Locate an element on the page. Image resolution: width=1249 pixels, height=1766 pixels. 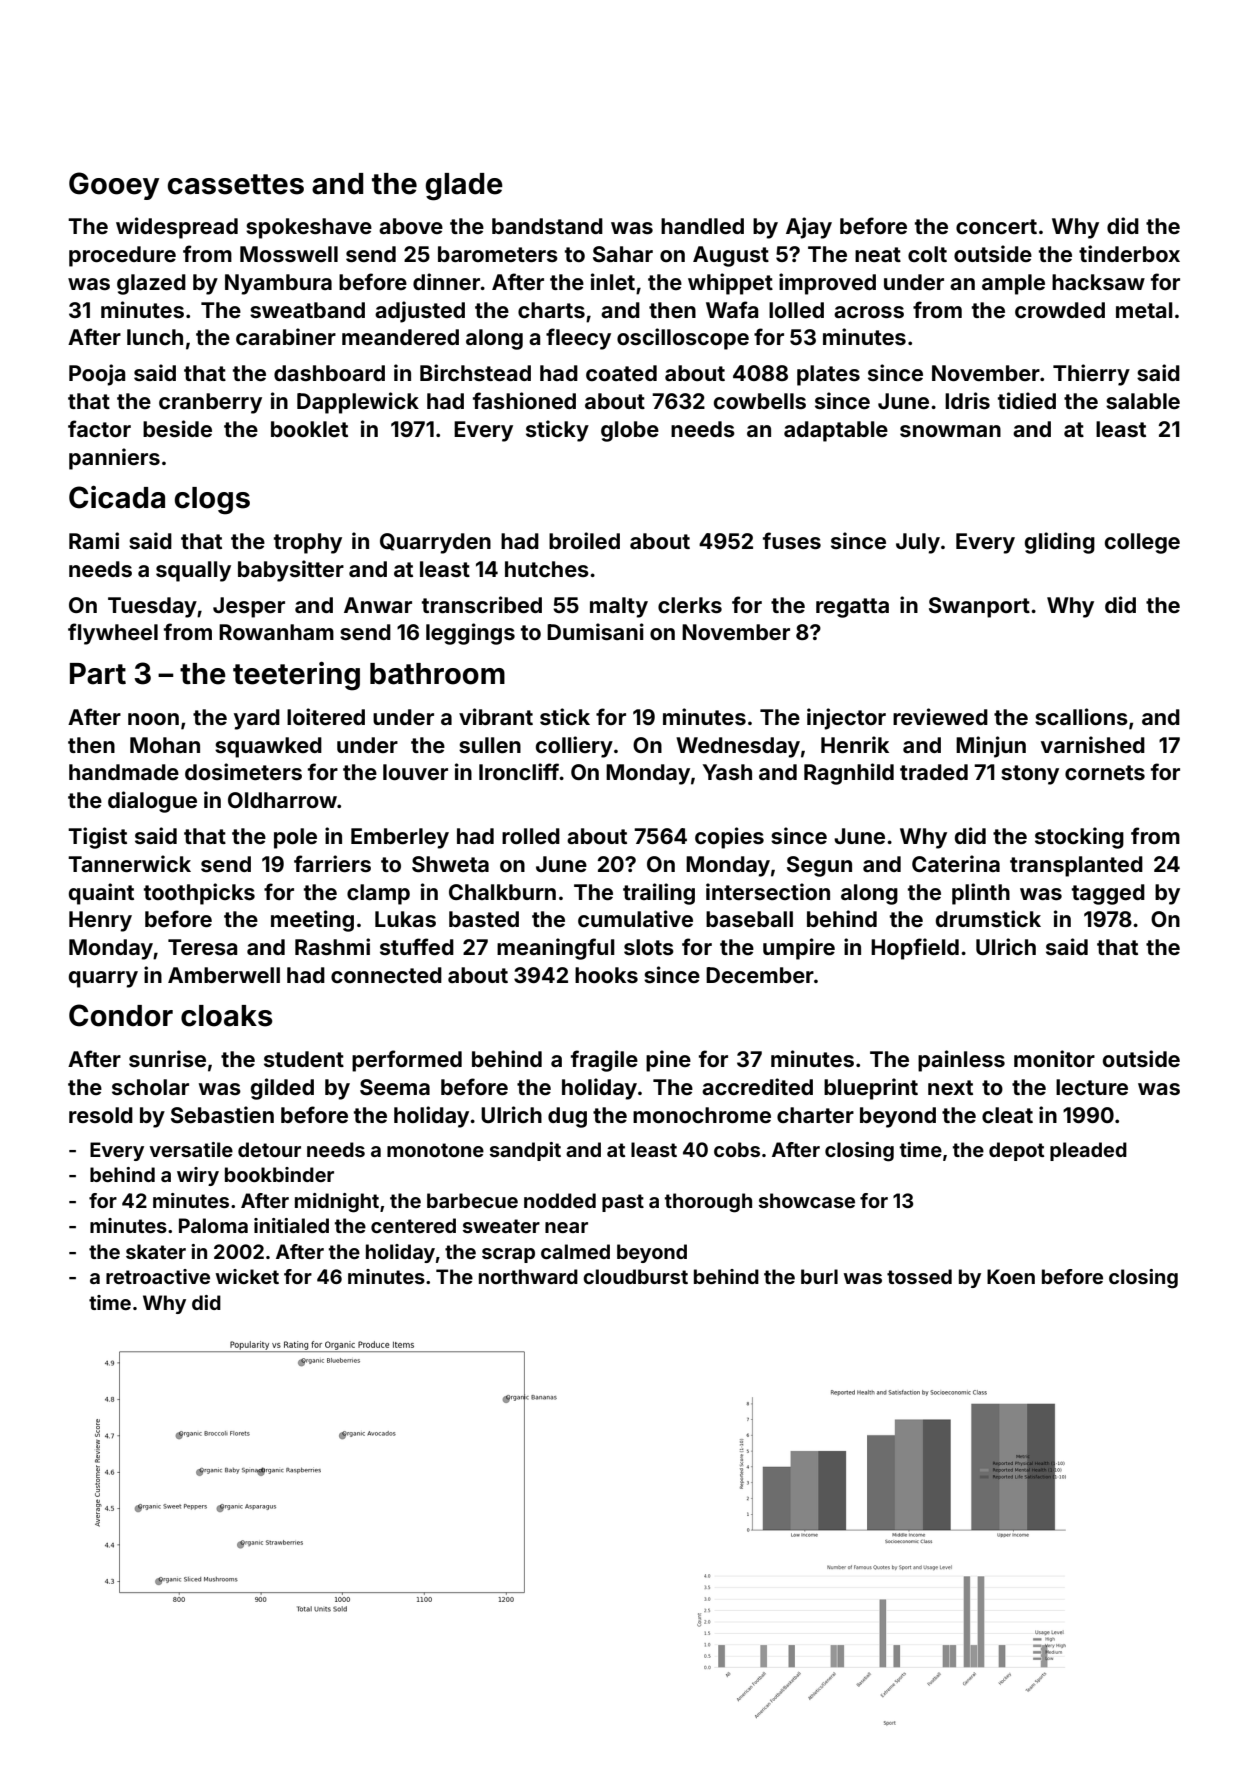
tidied is located at coordinates (1027, 400).
